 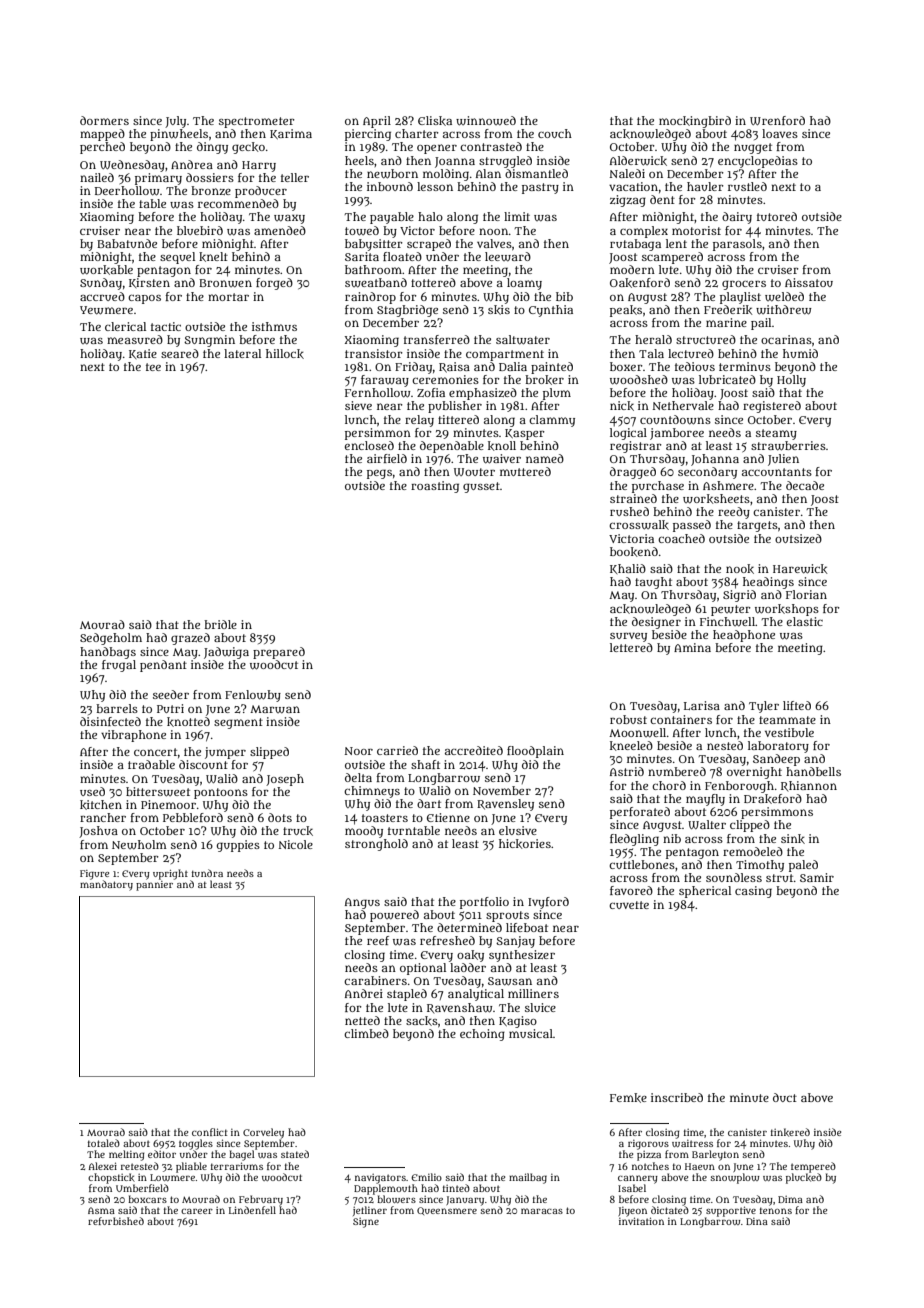 What do you see at coordinates (681, 538) in the screenshot?
I see `coached` at bounding box center [681, 538].
